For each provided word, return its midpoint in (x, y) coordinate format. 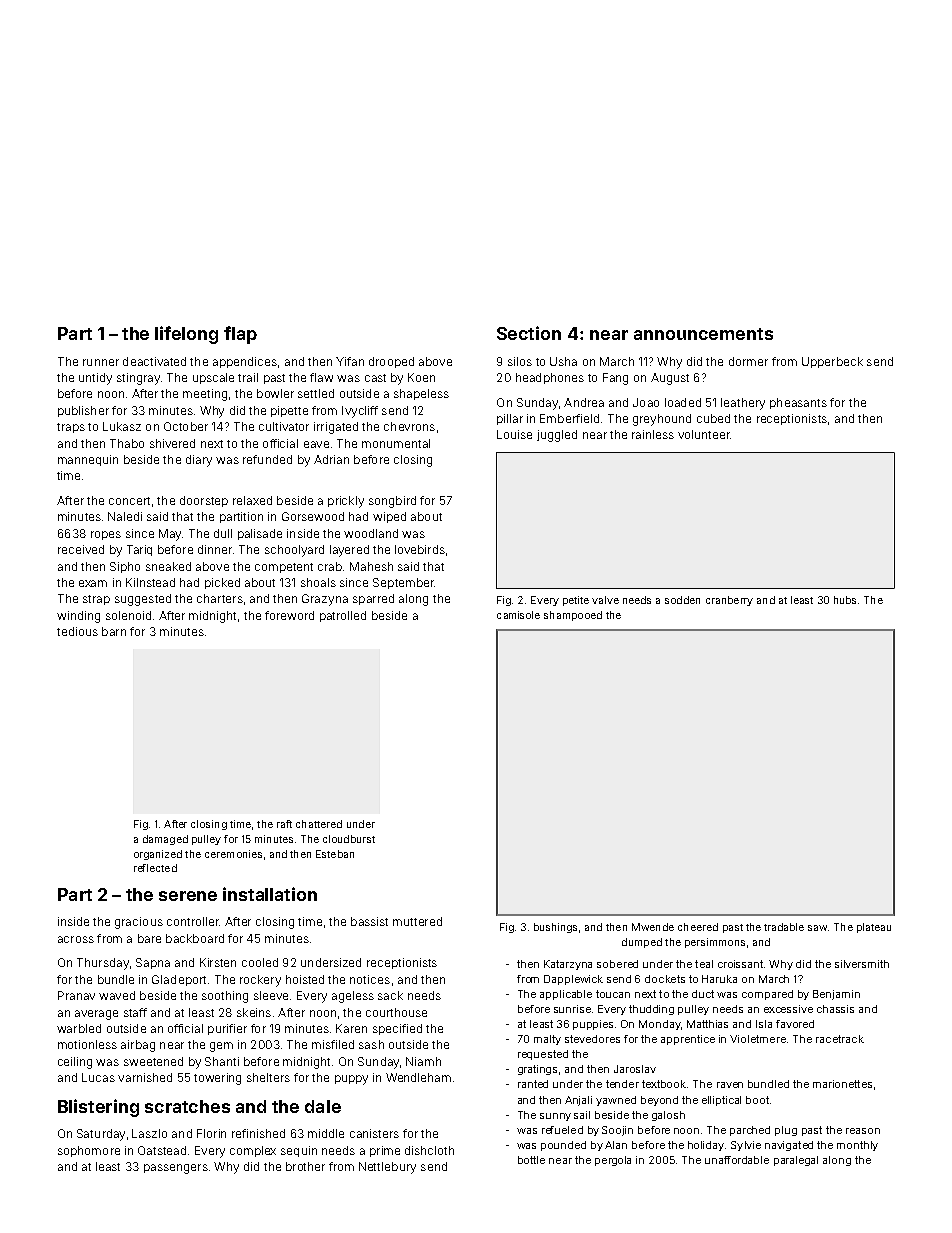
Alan (616, 1145)
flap (240, 335)
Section (529, 333)
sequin (299, 1151)
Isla (764, 1024)
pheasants (798, 403)
